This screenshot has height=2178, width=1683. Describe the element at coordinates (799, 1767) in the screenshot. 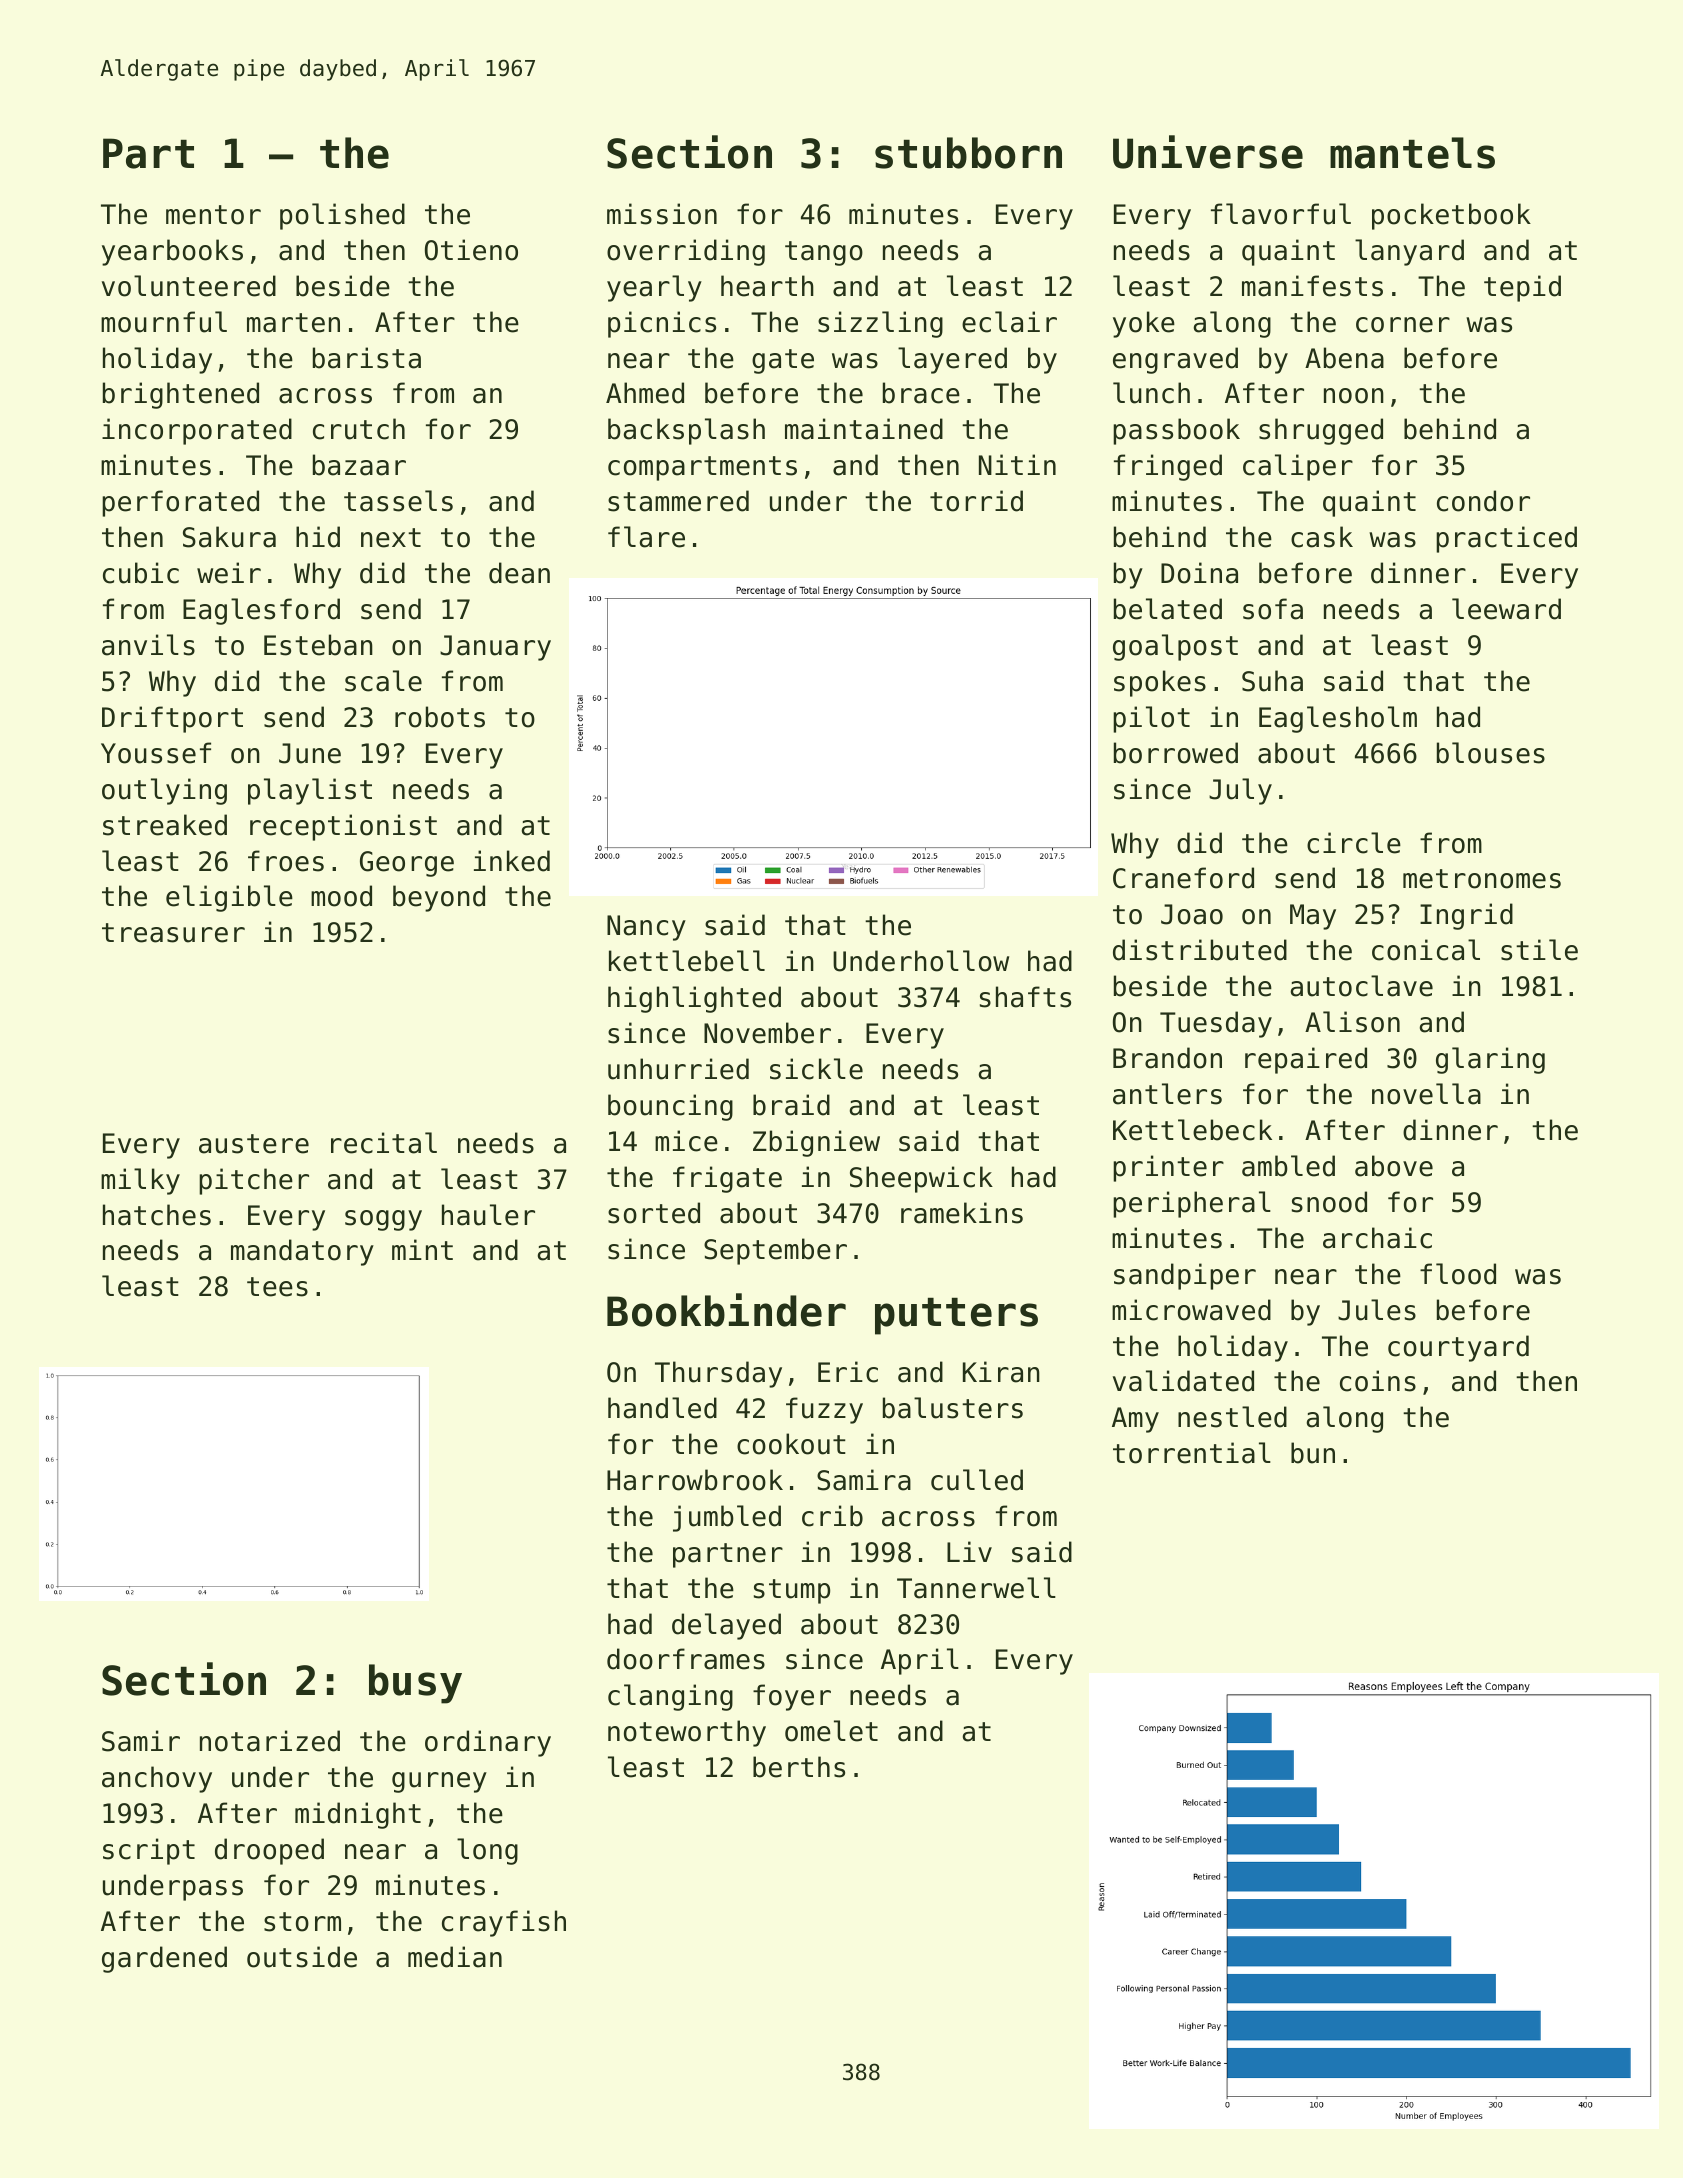

I see `berths` at that location.
